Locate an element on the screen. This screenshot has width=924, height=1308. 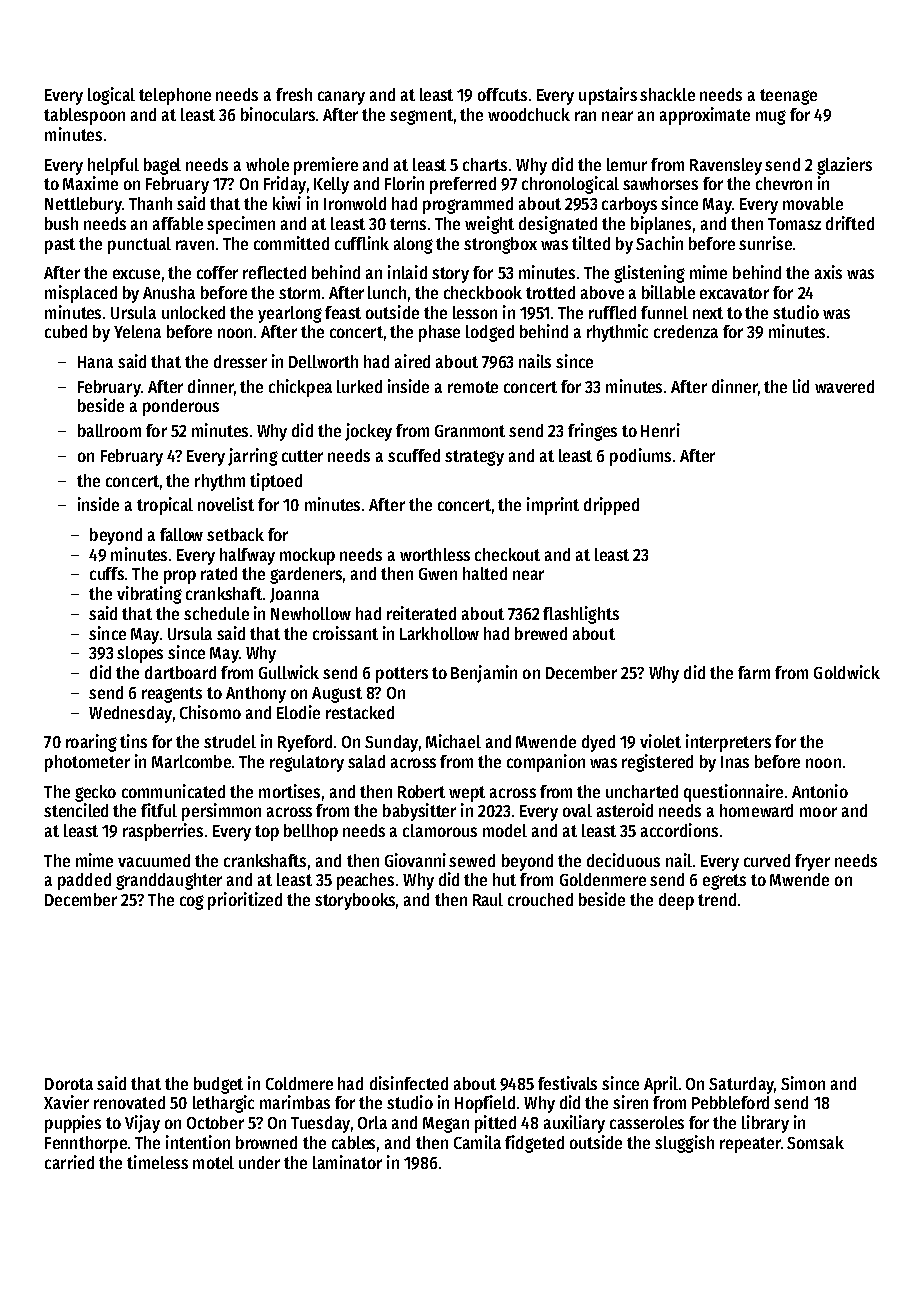
Raul is located at coordinates (488, 899).
